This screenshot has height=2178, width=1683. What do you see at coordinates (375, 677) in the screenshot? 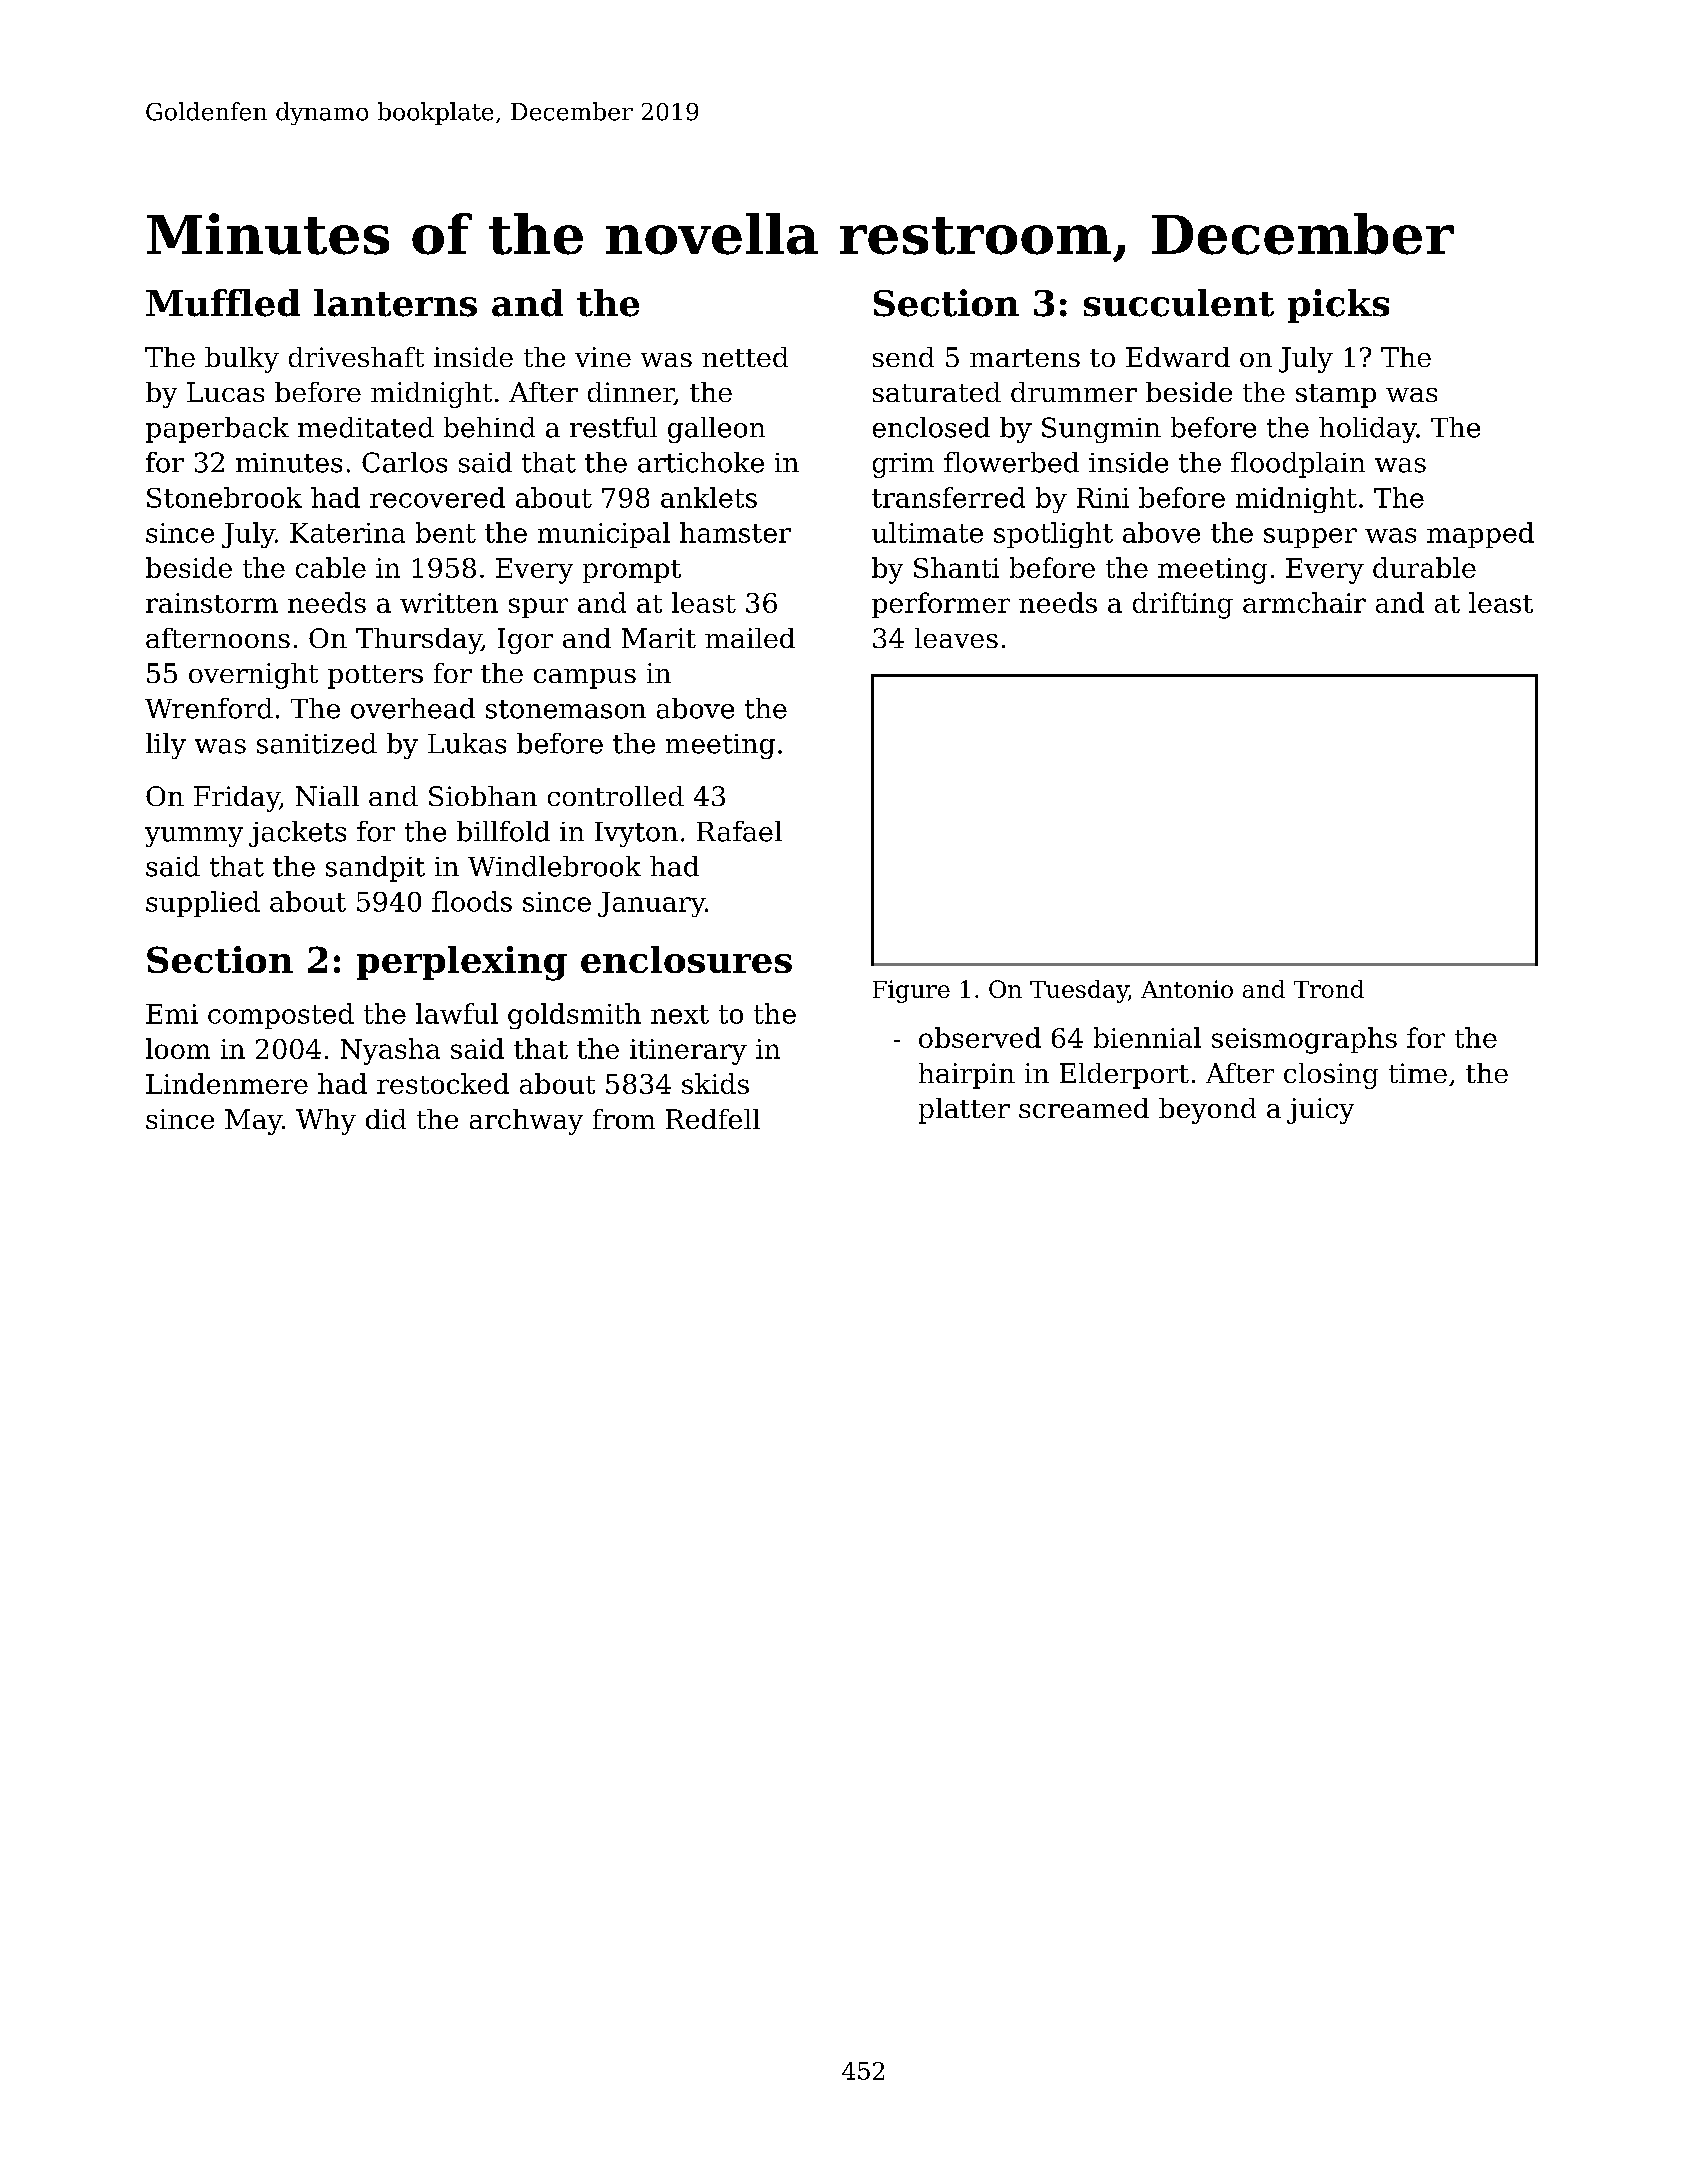
I see `potters` at bounding box center [375, 677].
